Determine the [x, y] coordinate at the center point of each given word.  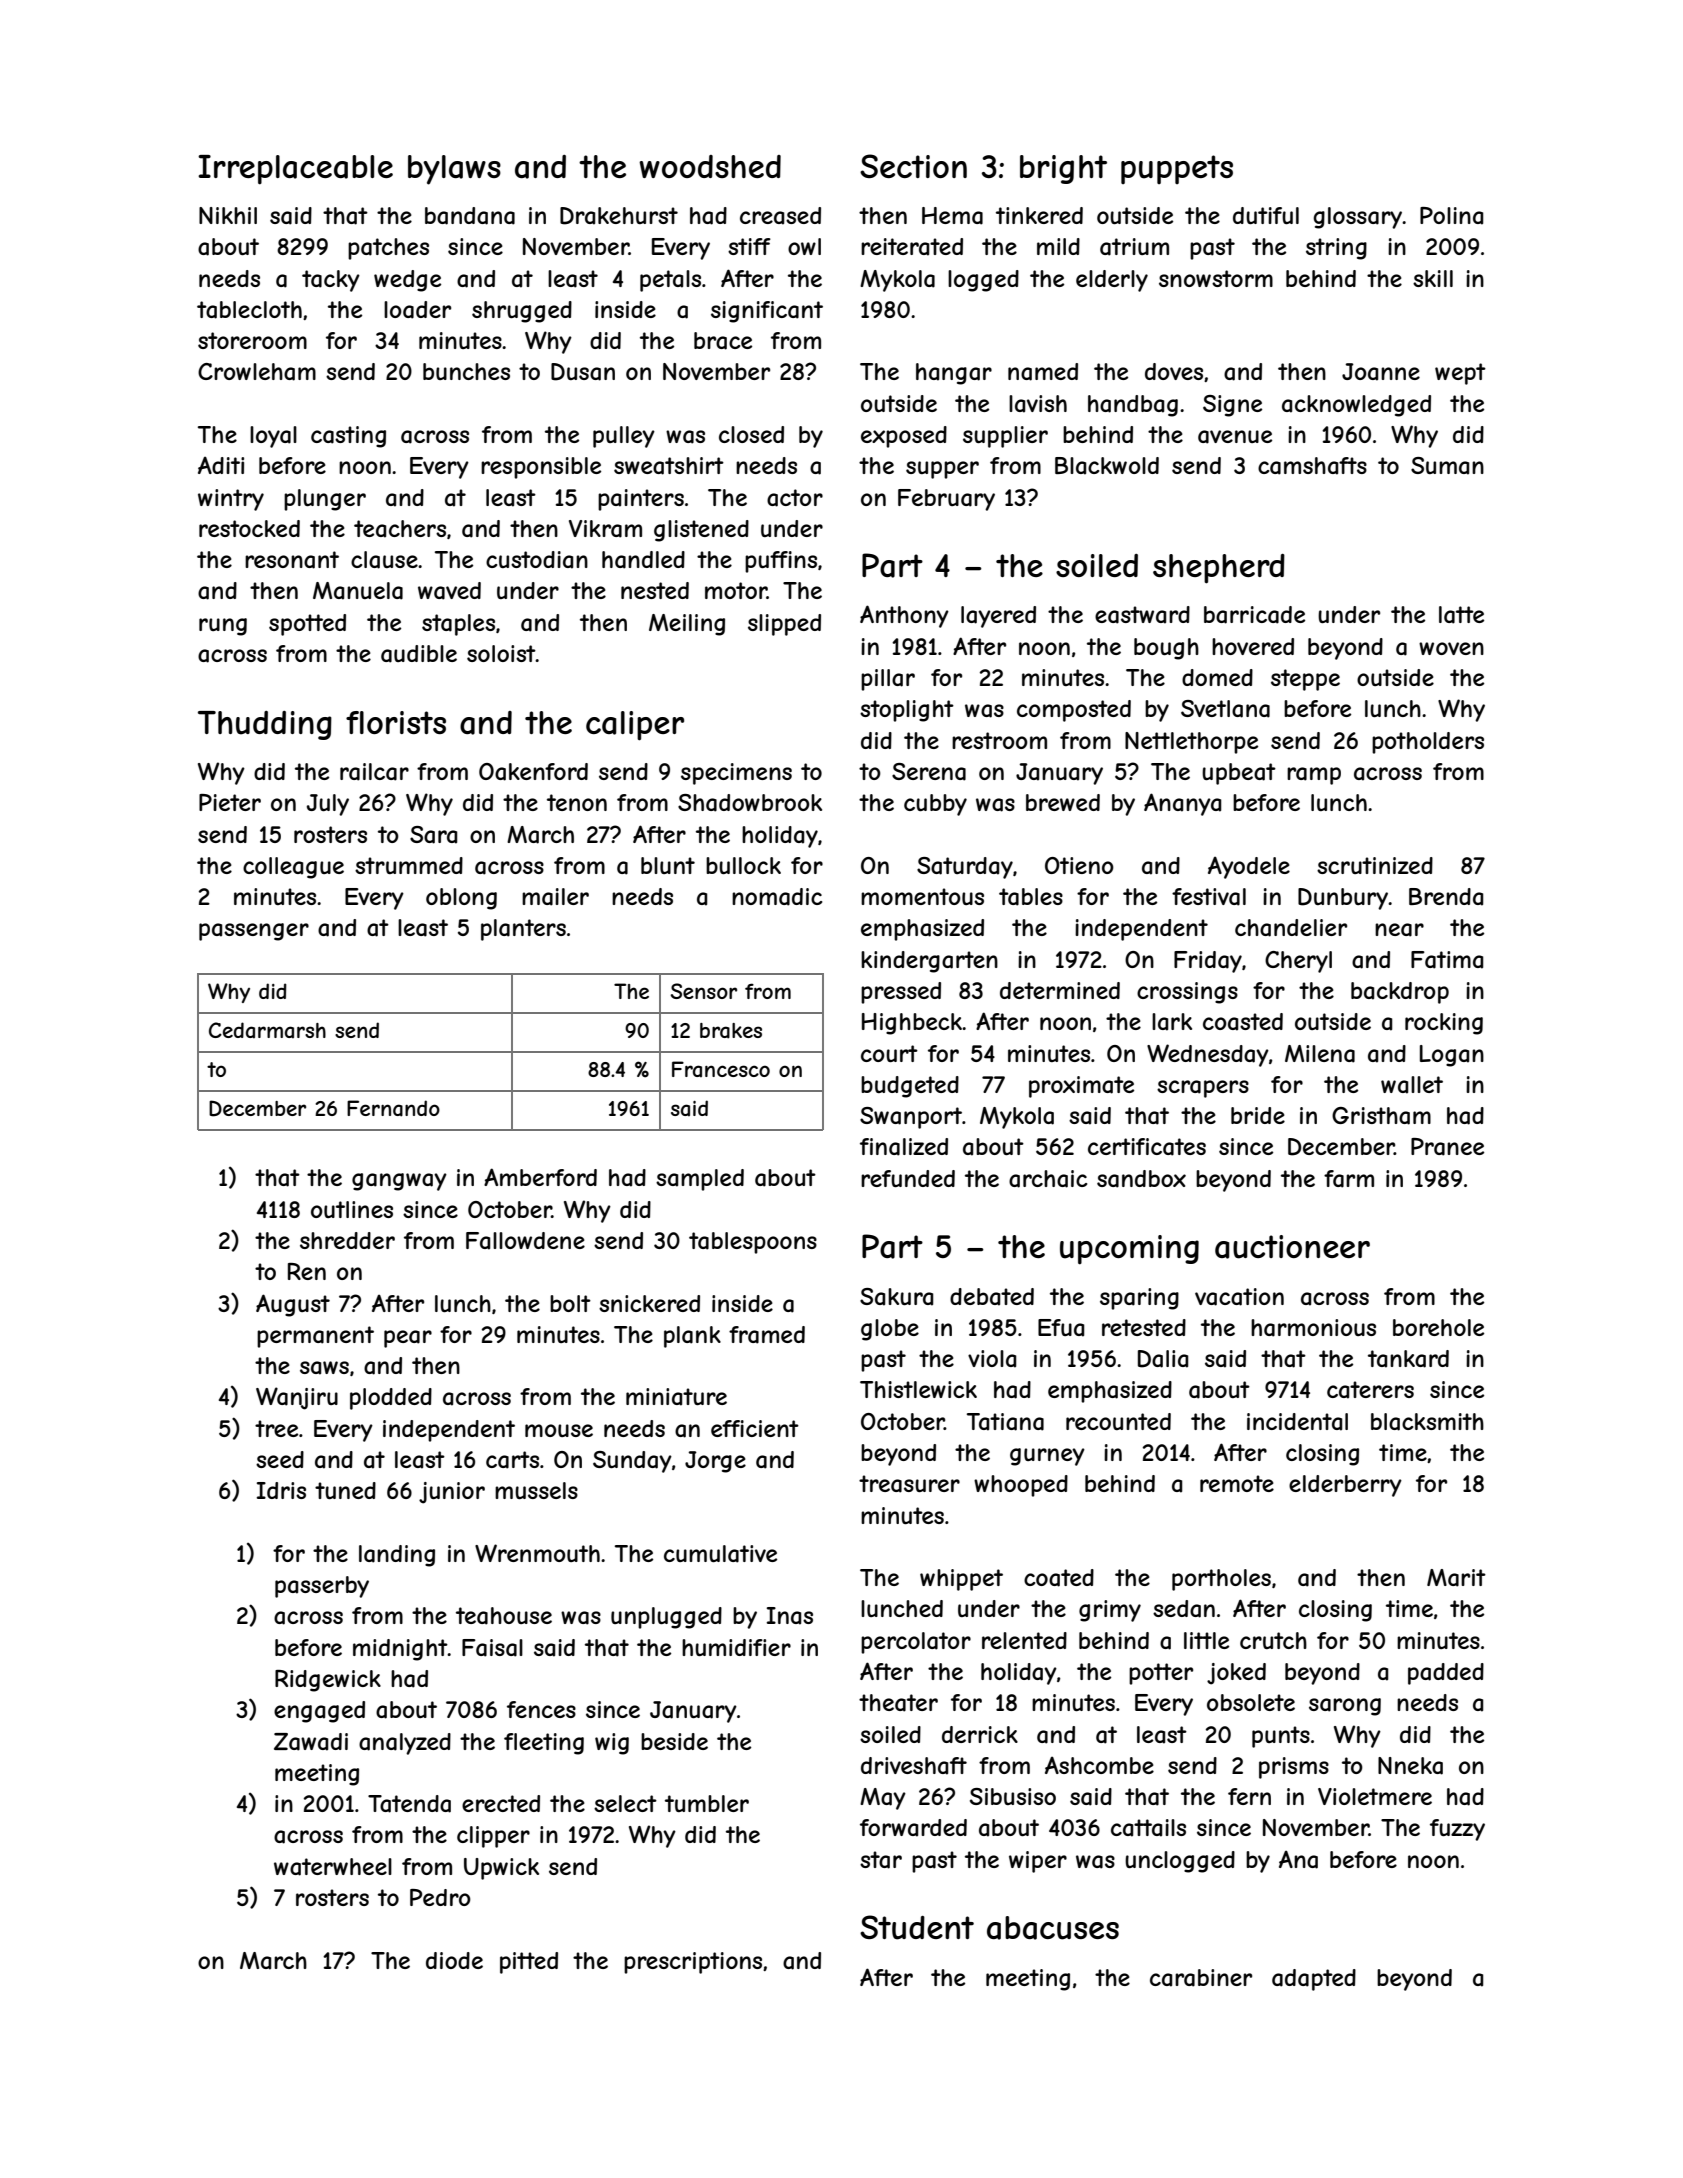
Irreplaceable [295, 170]
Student [917, 1927]
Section [913, 166]
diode [454, 1960]
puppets [1177, 169]
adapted [1314, 1980]
